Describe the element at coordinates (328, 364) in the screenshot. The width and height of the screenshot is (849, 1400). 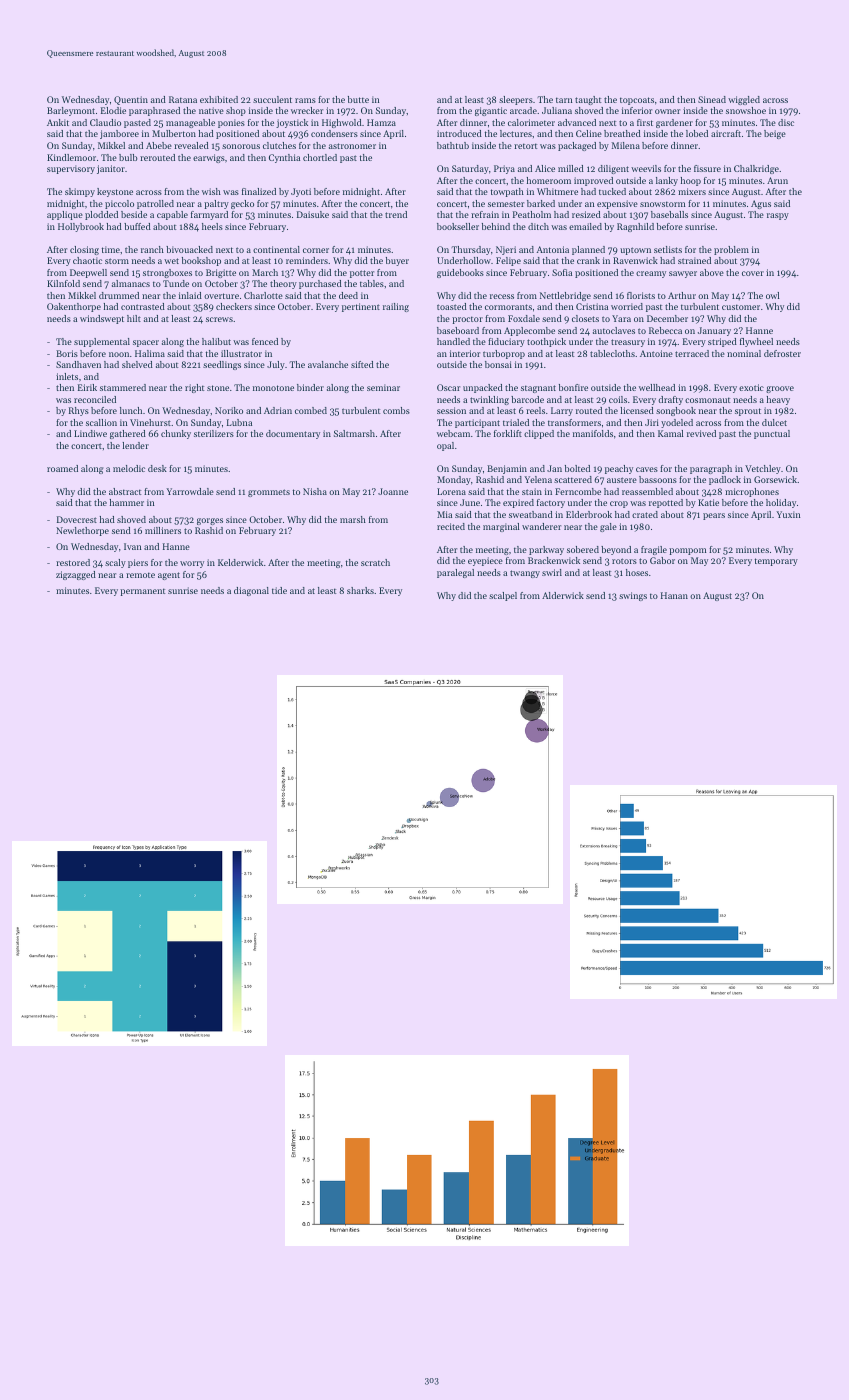
I see `avalanche` at that location.
